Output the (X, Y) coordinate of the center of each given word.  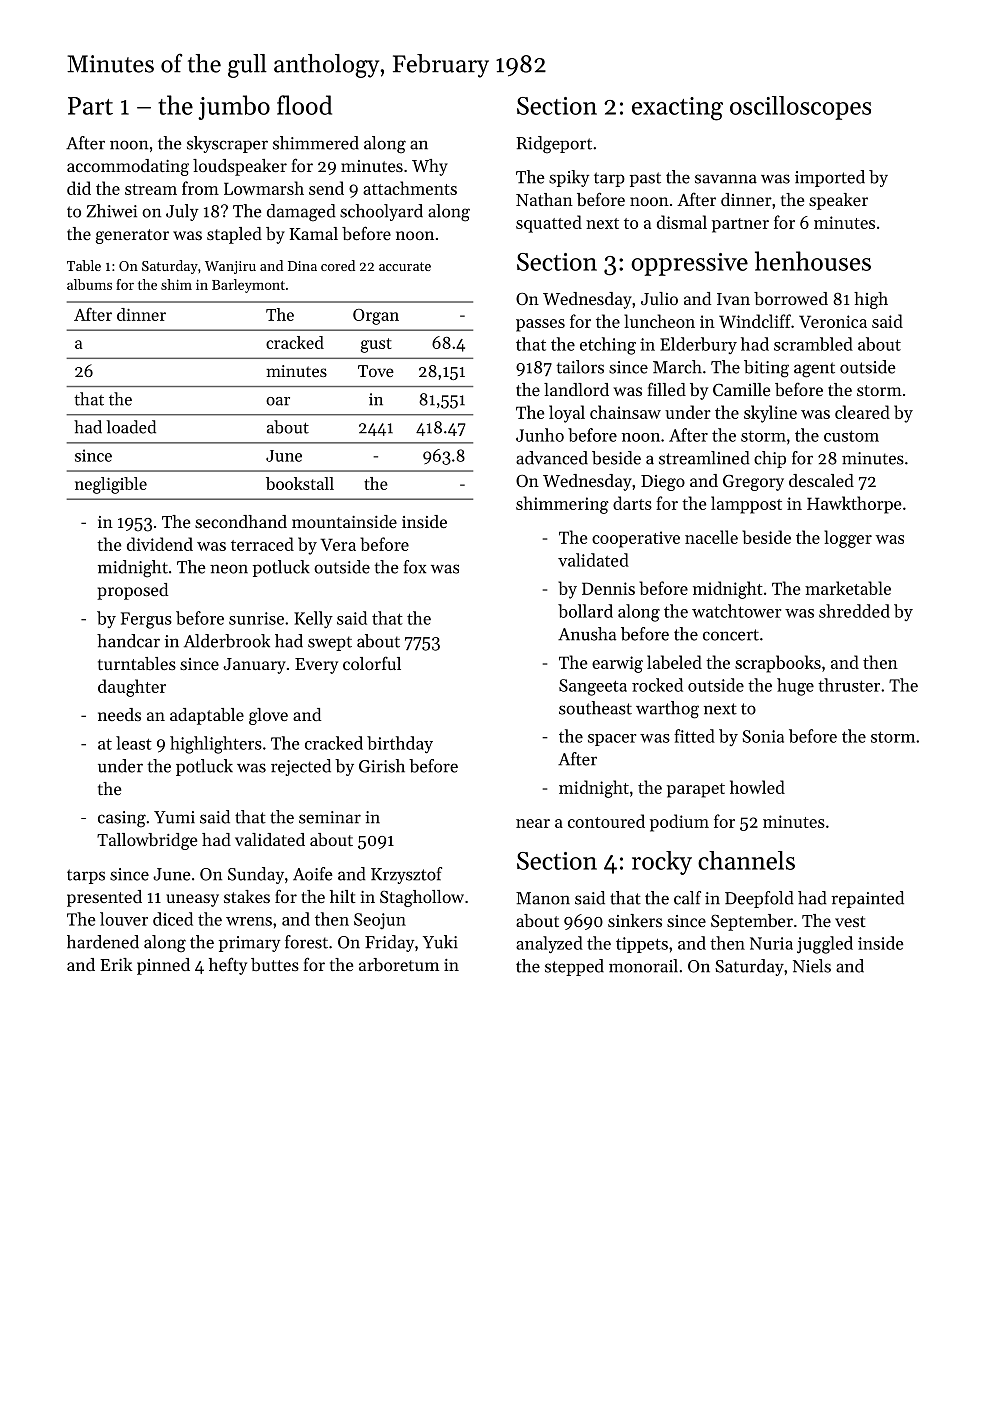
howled (757, 787)
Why (430, 167)
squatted (549, 224)
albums (89, 284)
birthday (400, 744)
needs (119, 714)
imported (830, 178)
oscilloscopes (800, 108)
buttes (275, 964)
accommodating (128, 167)
